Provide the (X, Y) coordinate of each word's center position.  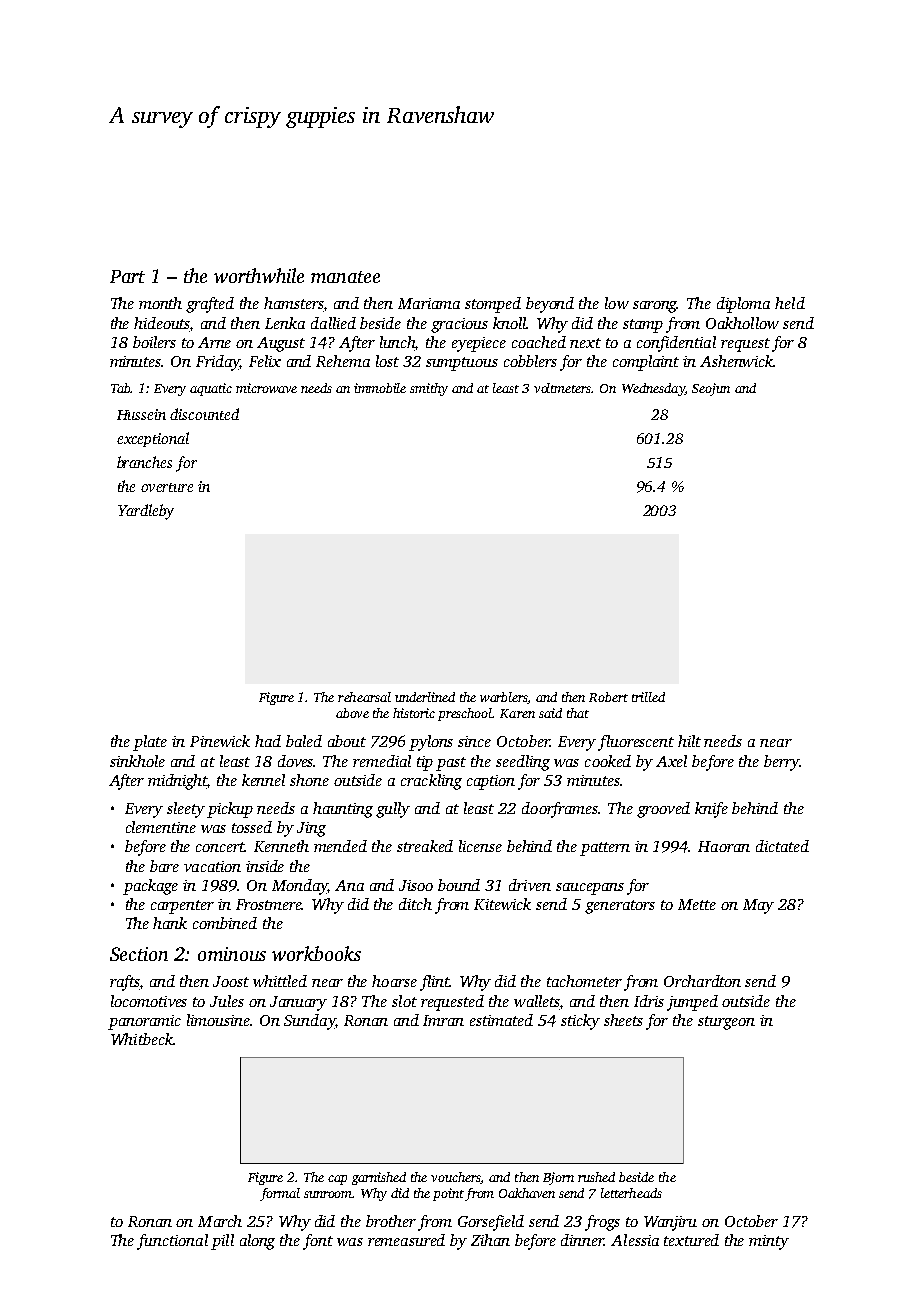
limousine (219, 1020)
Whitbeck (142, 1039)
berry (781, 763)
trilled (648, 697)
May (758, 906)
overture (167, 487)
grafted (210, 305)
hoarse (394, 981)
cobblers (530, 361)
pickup (230, 810)
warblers (504, 698)
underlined (425, 697)
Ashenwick (736, 361)
